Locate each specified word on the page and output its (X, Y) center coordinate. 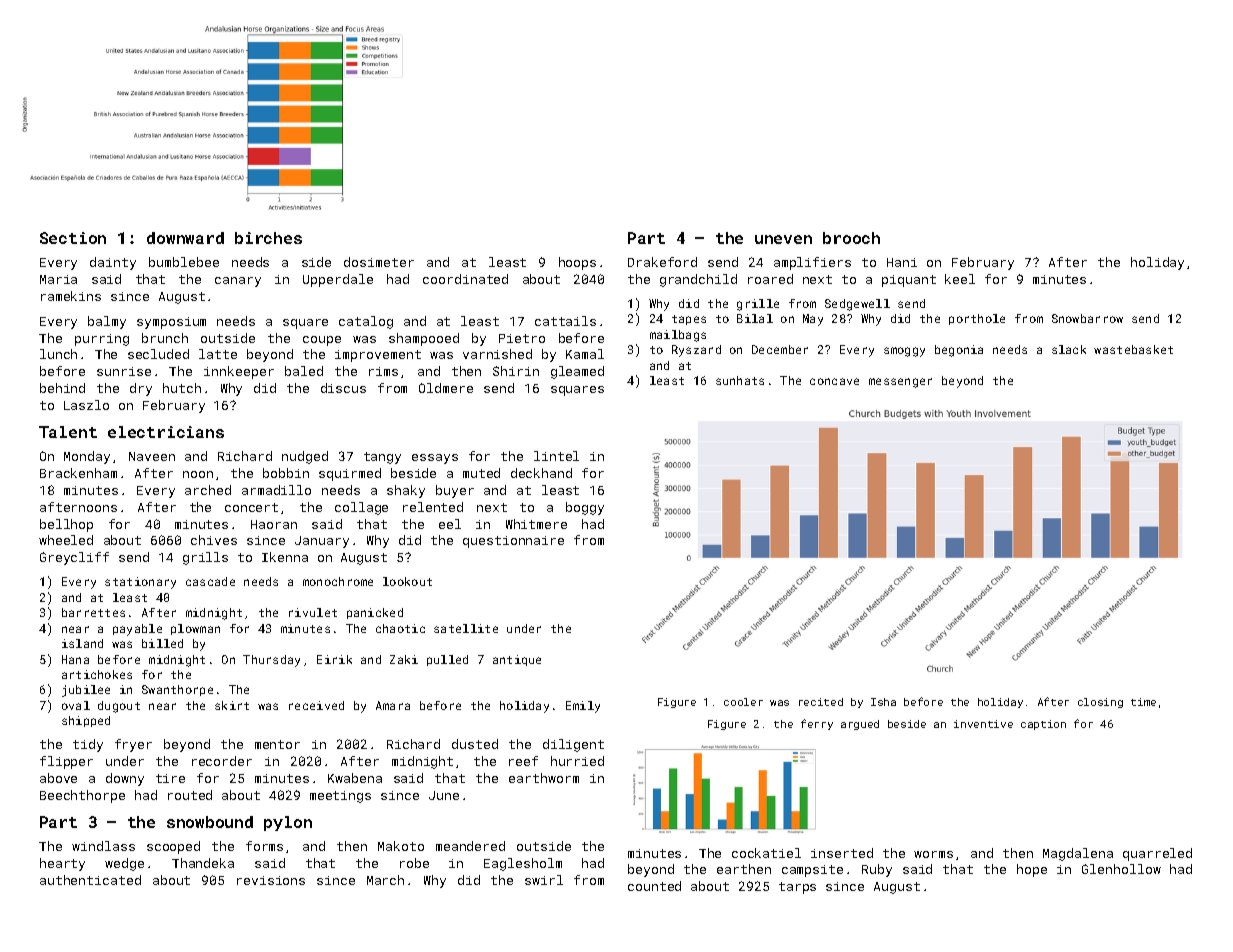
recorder (222, 761)
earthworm (544, 778)
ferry (817, 724)
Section (73, 238)
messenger (900, 383)
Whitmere (536, 524)
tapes (689, 320)
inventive (983, 724)
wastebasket (1133, 349)
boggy (585, 508)
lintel (556, 456)
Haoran (274, 524)
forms (264, 846)
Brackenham (78, 473)
